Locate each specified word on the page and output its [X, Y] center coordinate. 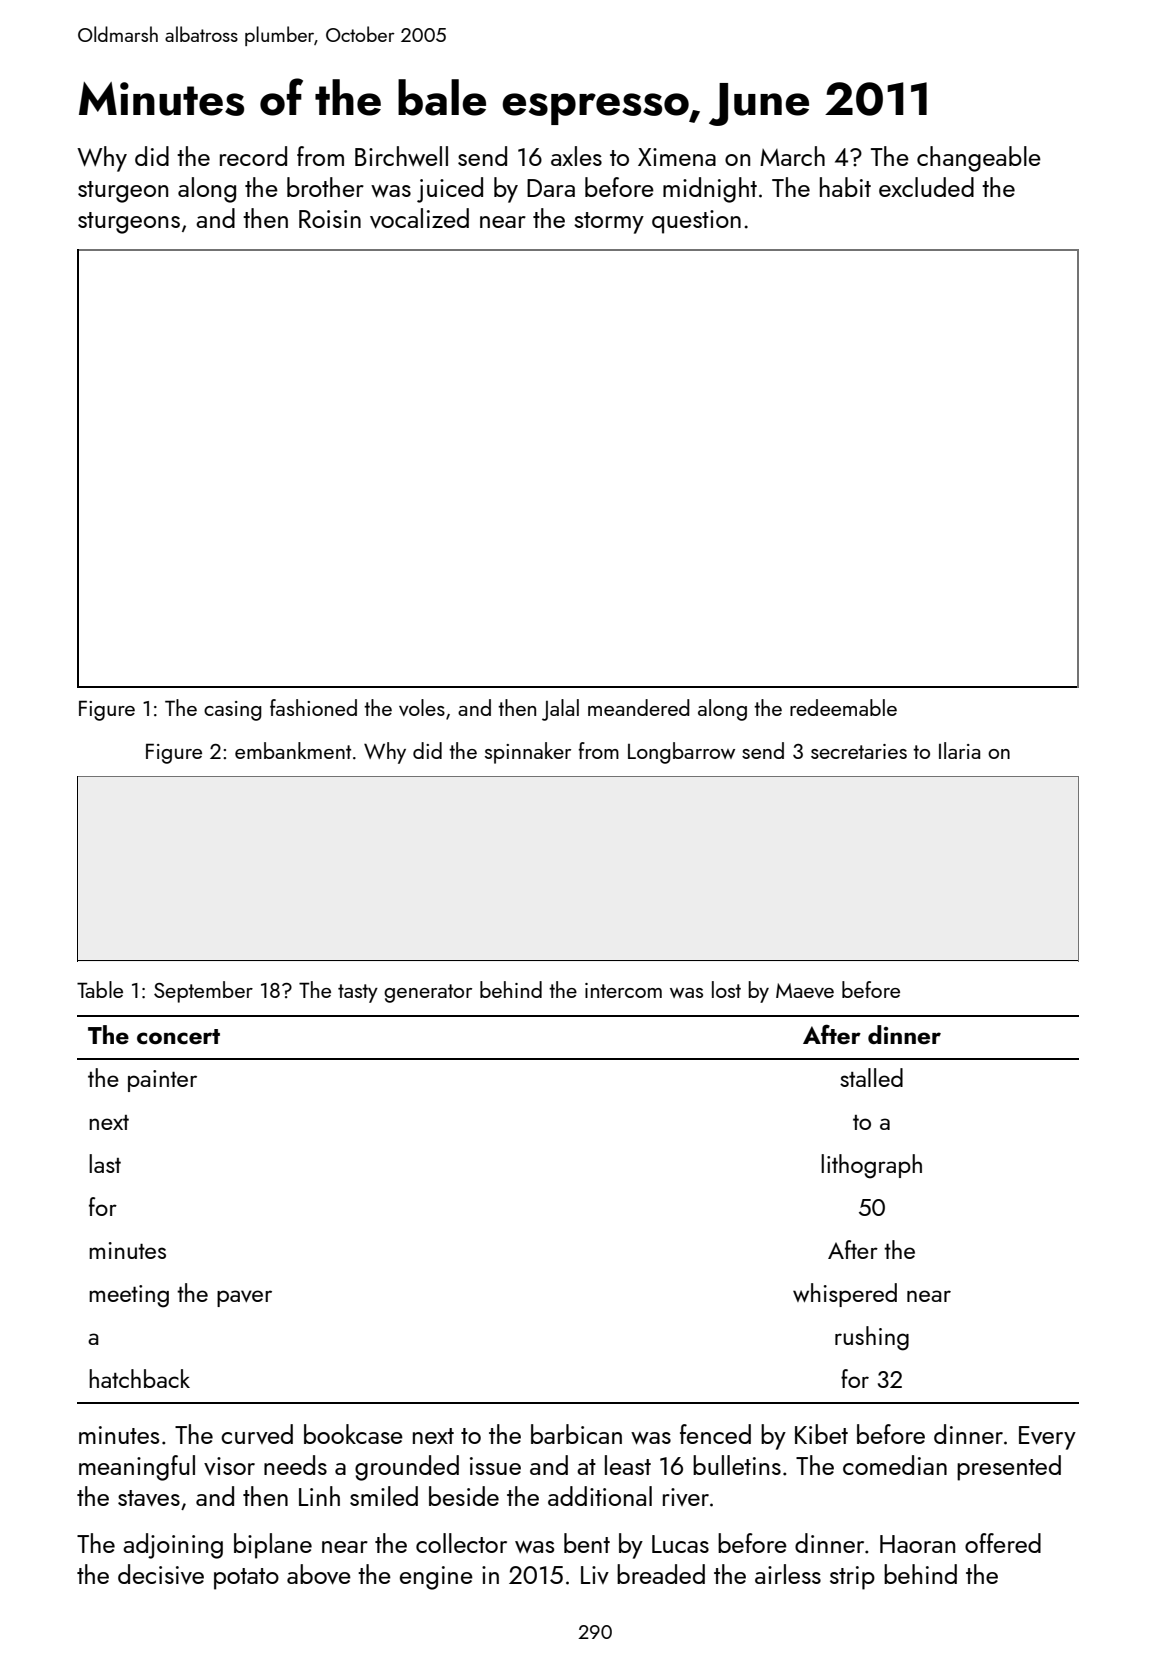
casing [233, 711]
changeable [979, 159]
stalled [871, 1077]
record [253, 156]
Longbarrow [681, 753]
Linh [319, 1496]
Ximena [677, 157]
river [686, 1497]
